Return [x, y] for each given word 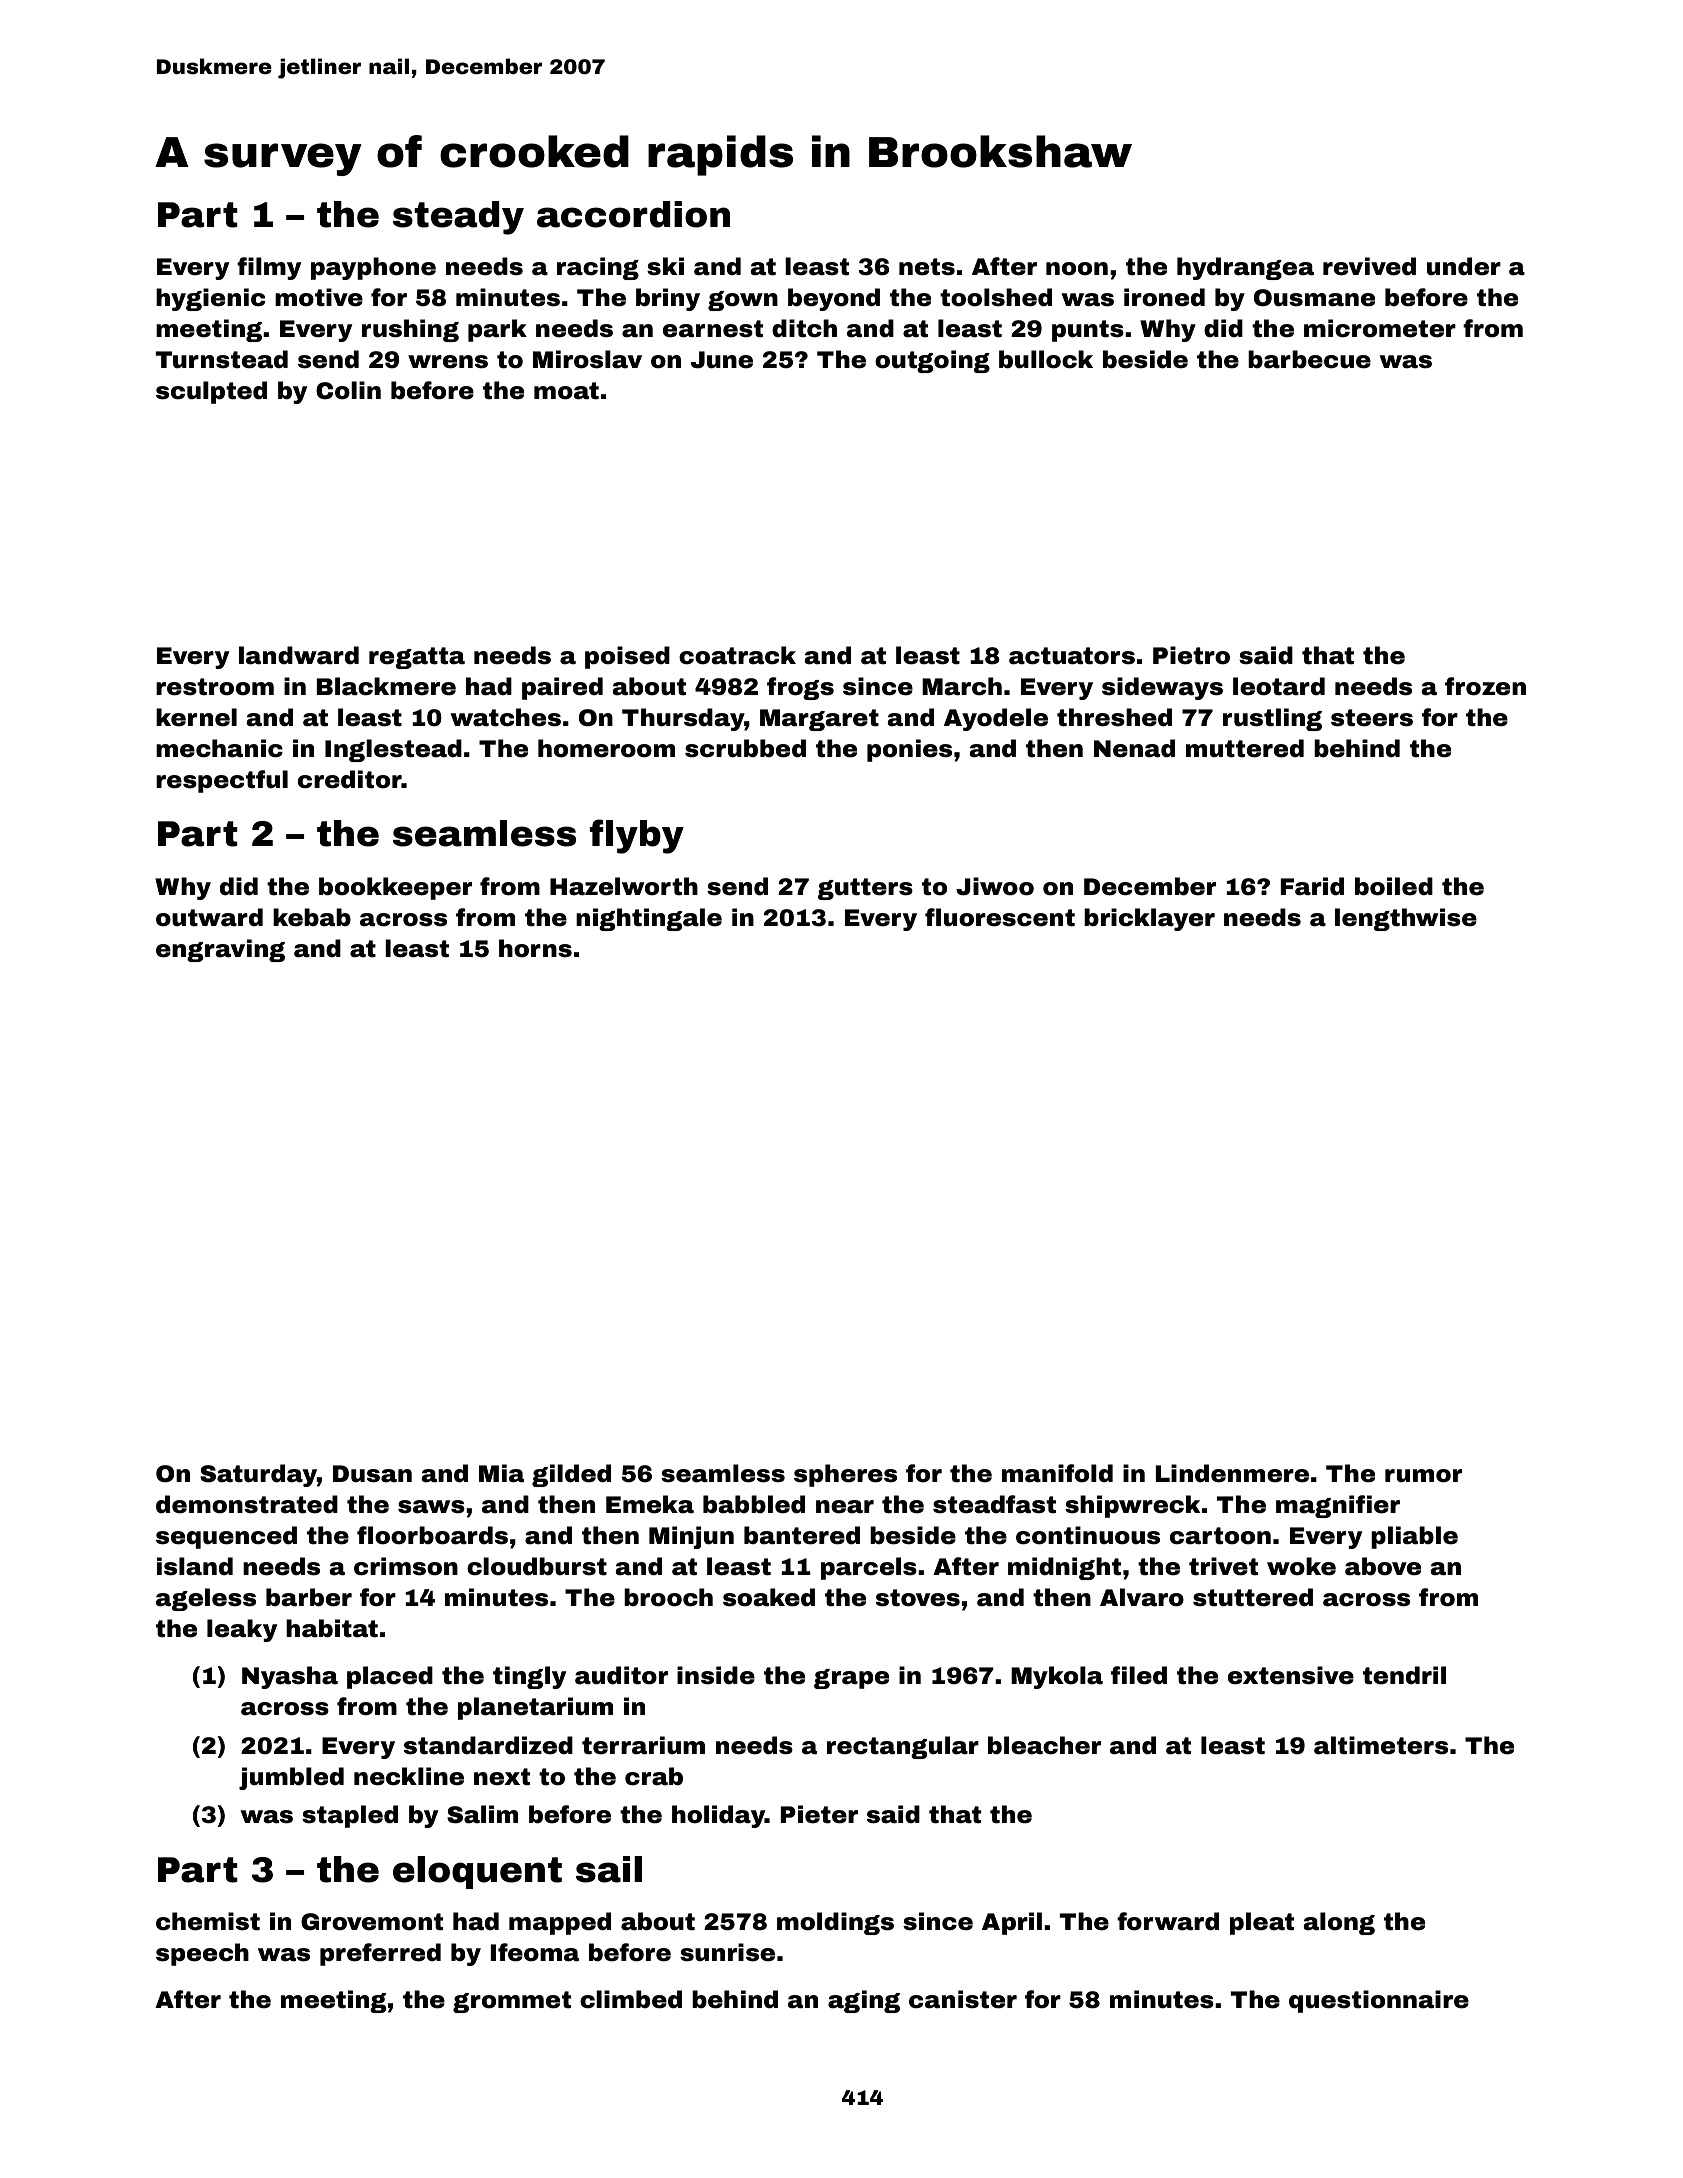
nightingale [649, 919]
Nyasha [290, 1677]
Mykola [1057, 1677]
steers [1372, 718]
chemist [208, 1921]
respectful [222, 781]
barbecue [1309, 359]
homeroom [606, 748]
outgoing [932, 361]
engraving [220, 950]
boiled [1394, 886]
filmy [269, 268]
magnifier [1338, 1506]
